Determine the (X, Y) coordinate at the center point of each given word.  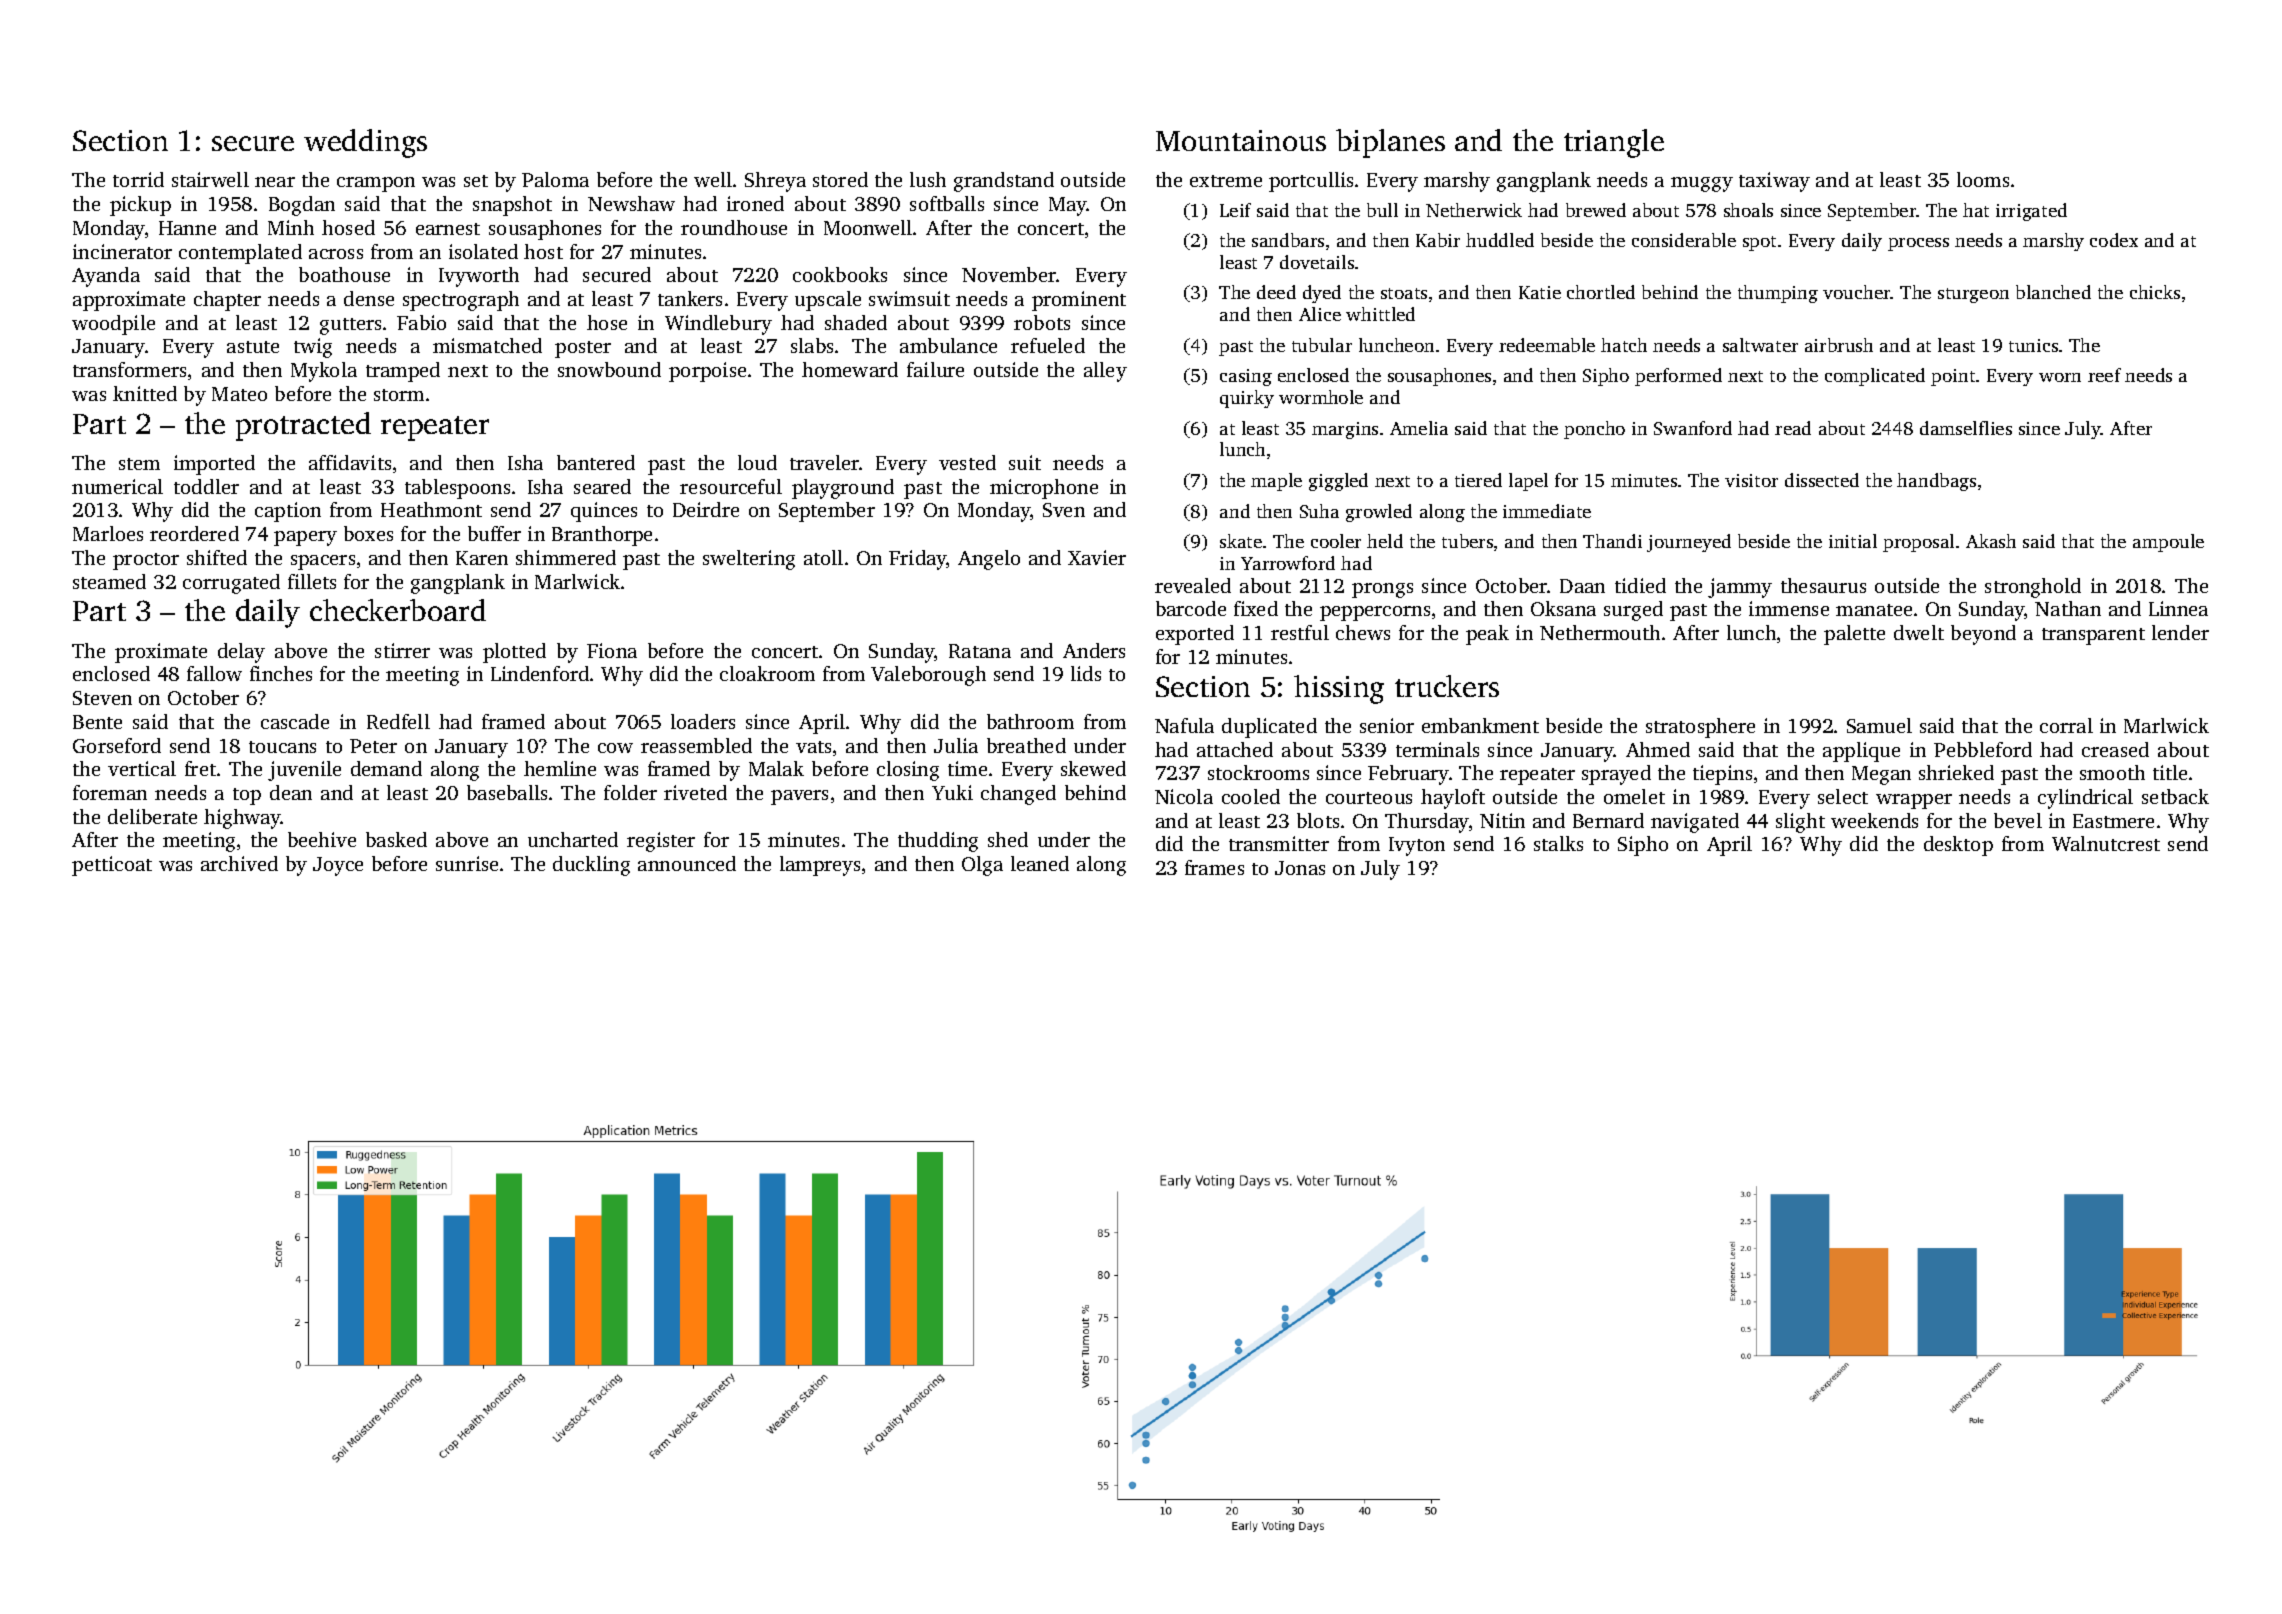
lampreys (820, 866)
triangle (1614, 143)
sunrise (467, 863)
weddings (365, 143)
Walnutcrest (2106, 843)
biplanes (1390, 143)
